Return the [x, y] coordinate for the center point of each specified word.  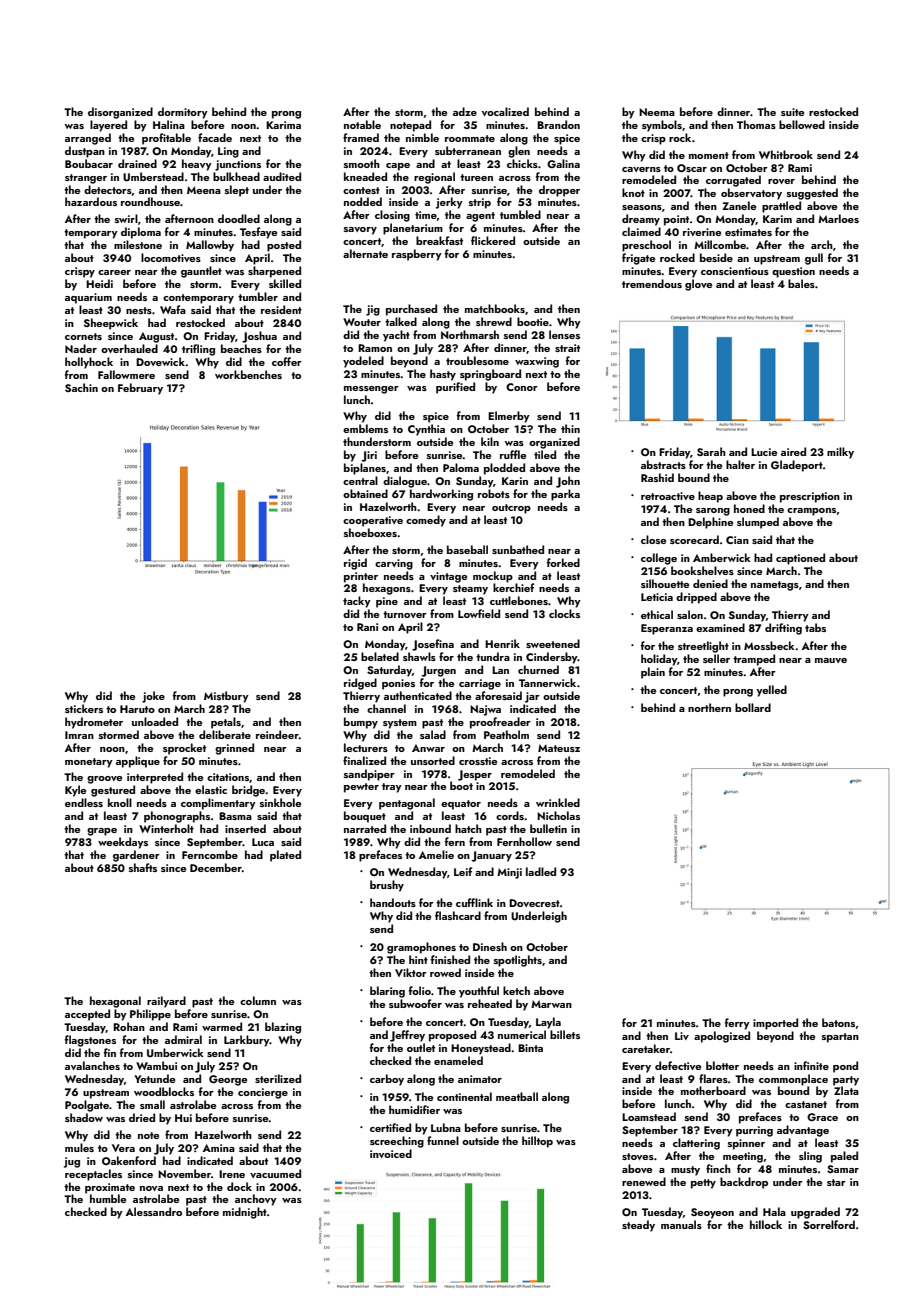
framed [361, 137]
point [676, 220]
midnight [245, 1213]
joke [153, 697]
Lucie [764, 452]
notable [362, 124]
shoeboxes [370, 532]
